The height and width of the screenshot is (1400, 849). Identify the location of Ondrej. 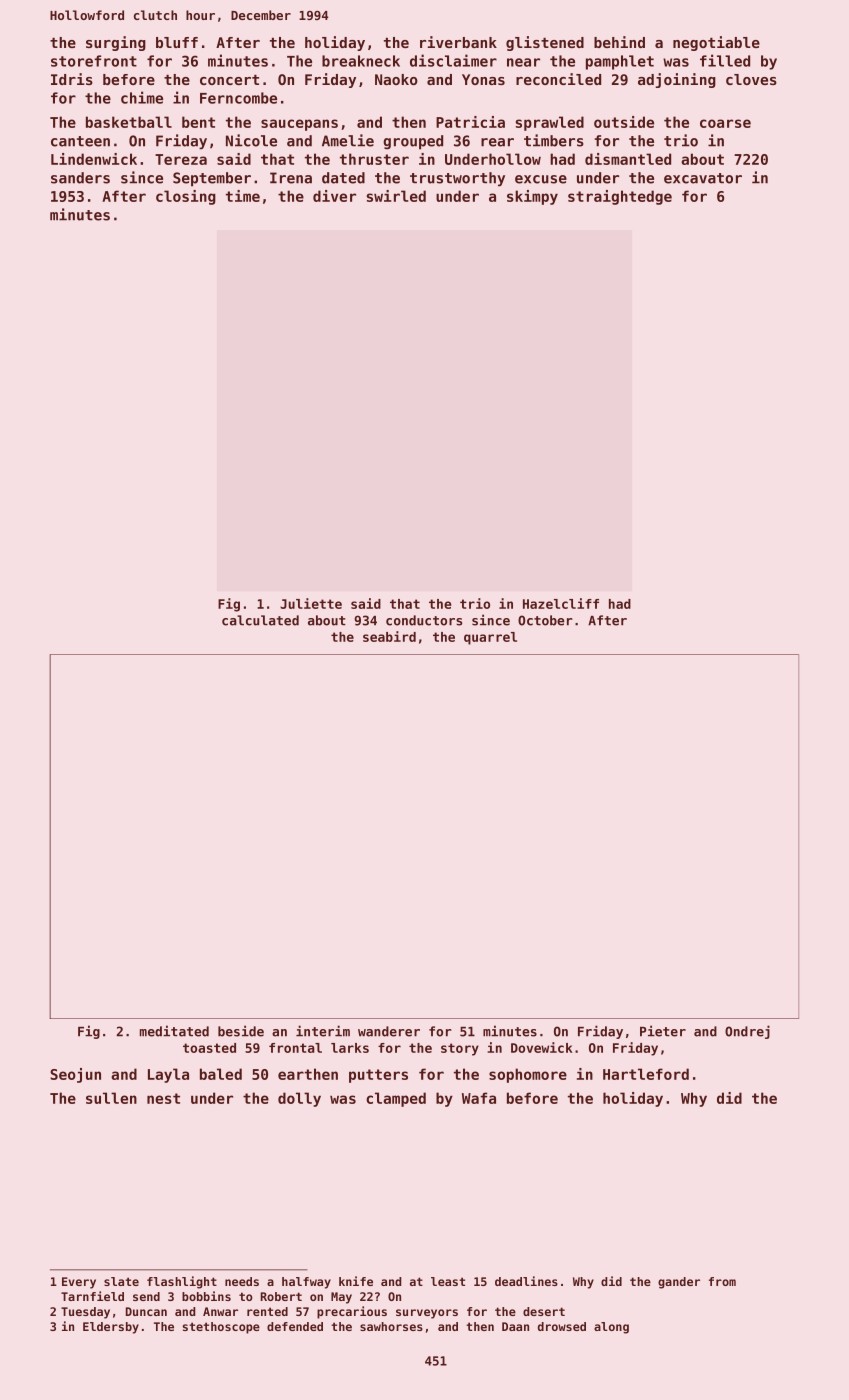
(747, 1032).
